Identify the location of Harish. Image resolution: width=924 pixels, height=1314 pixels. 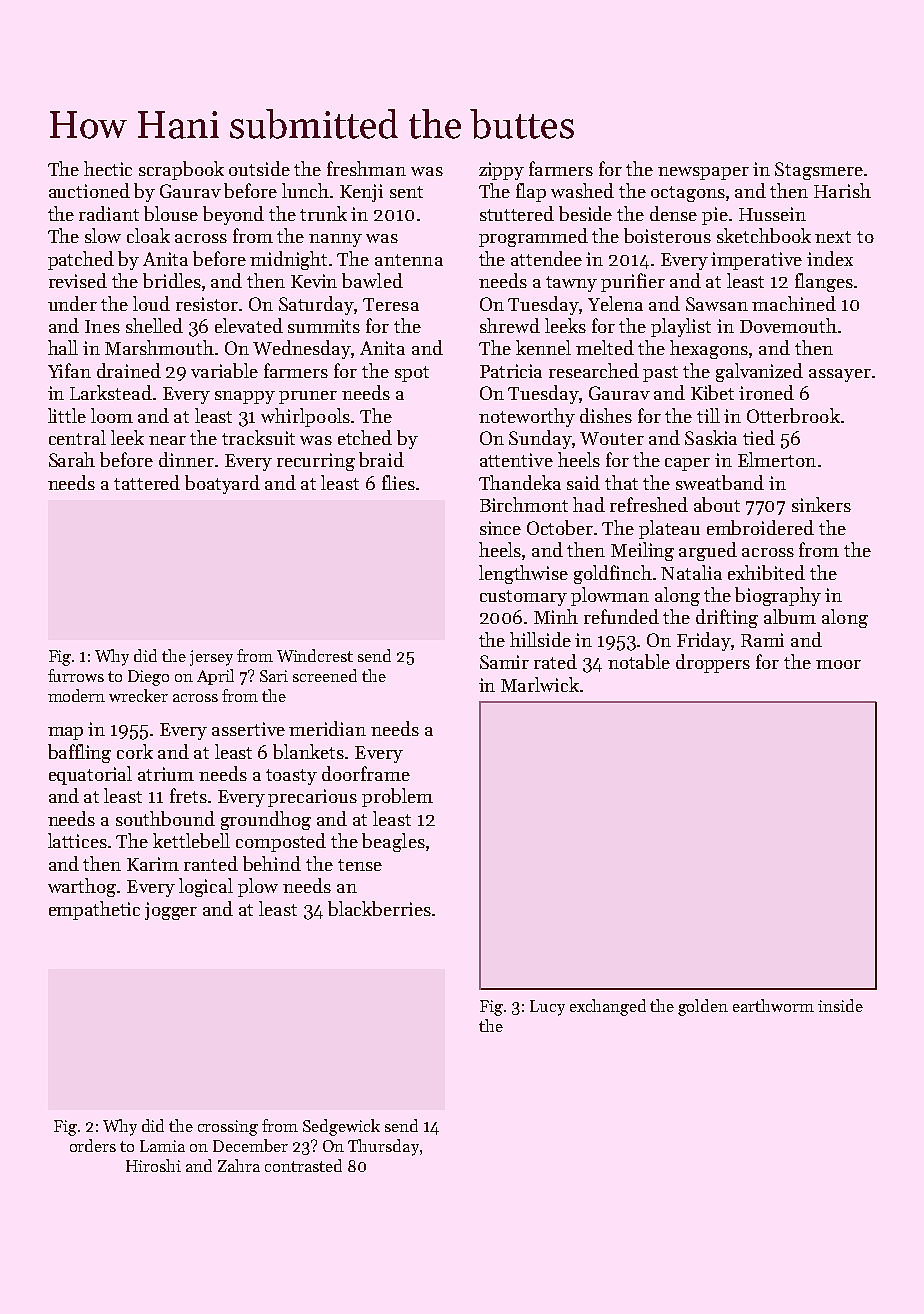
(842, 190).
